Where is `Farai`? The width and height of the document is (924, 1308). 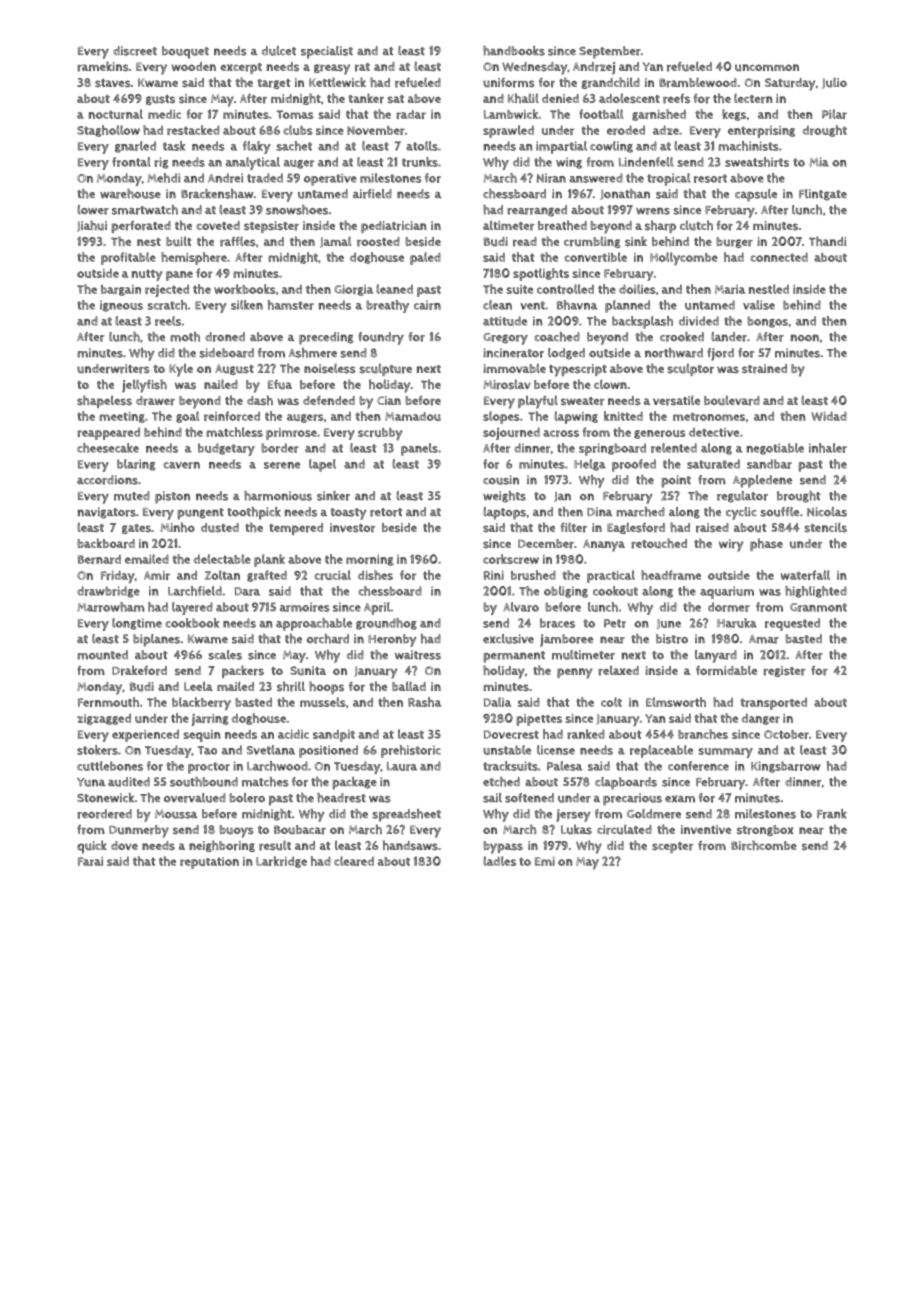
Farai is located at coordinates (90, 861).
